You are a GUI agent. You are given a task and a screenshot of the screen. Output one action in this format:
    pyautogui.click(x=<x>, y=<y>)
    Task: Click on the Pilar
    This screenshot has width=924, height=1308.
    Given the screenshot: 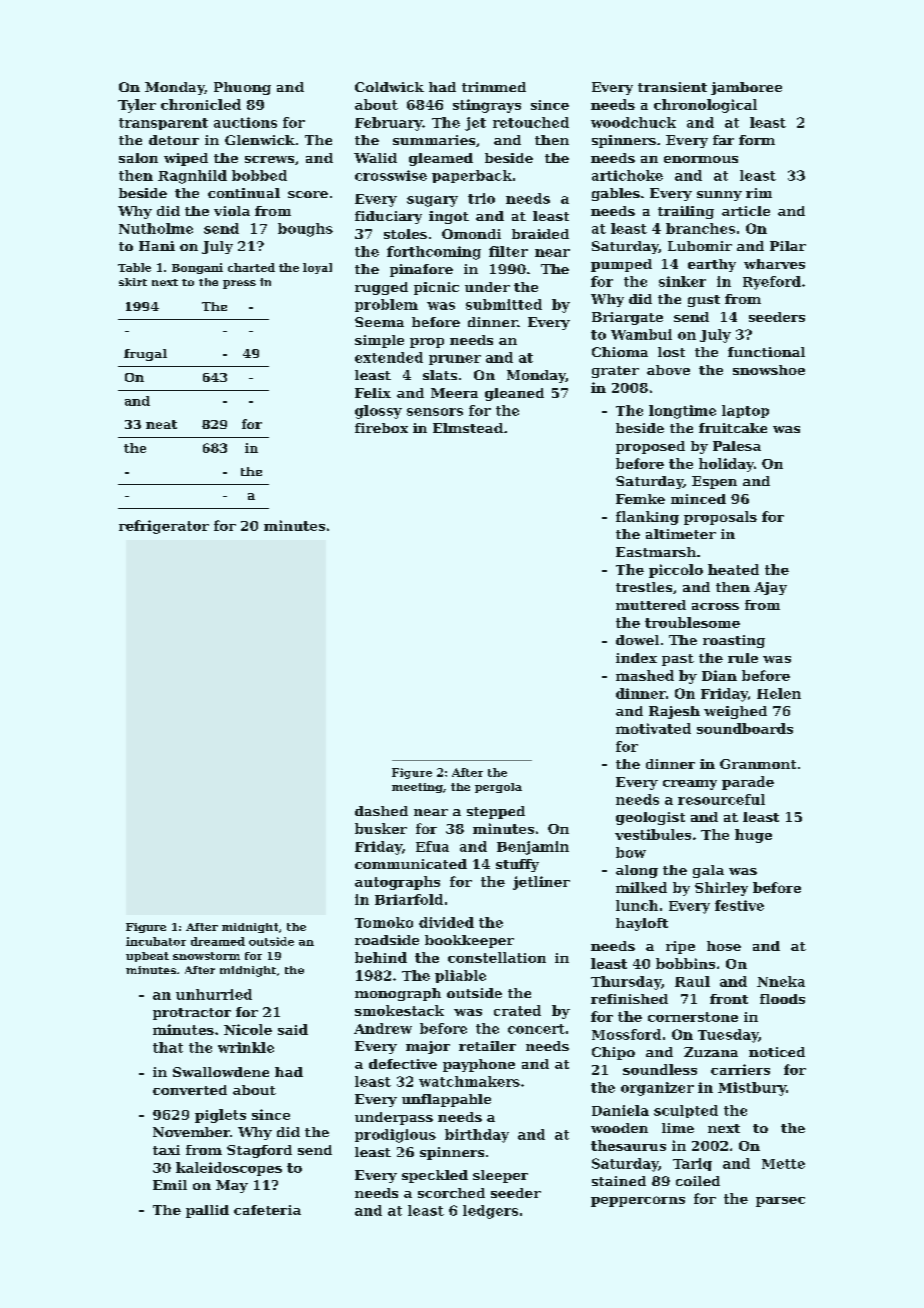 What is the action you would take?
    pyautogui.click(x=788, y=246)
